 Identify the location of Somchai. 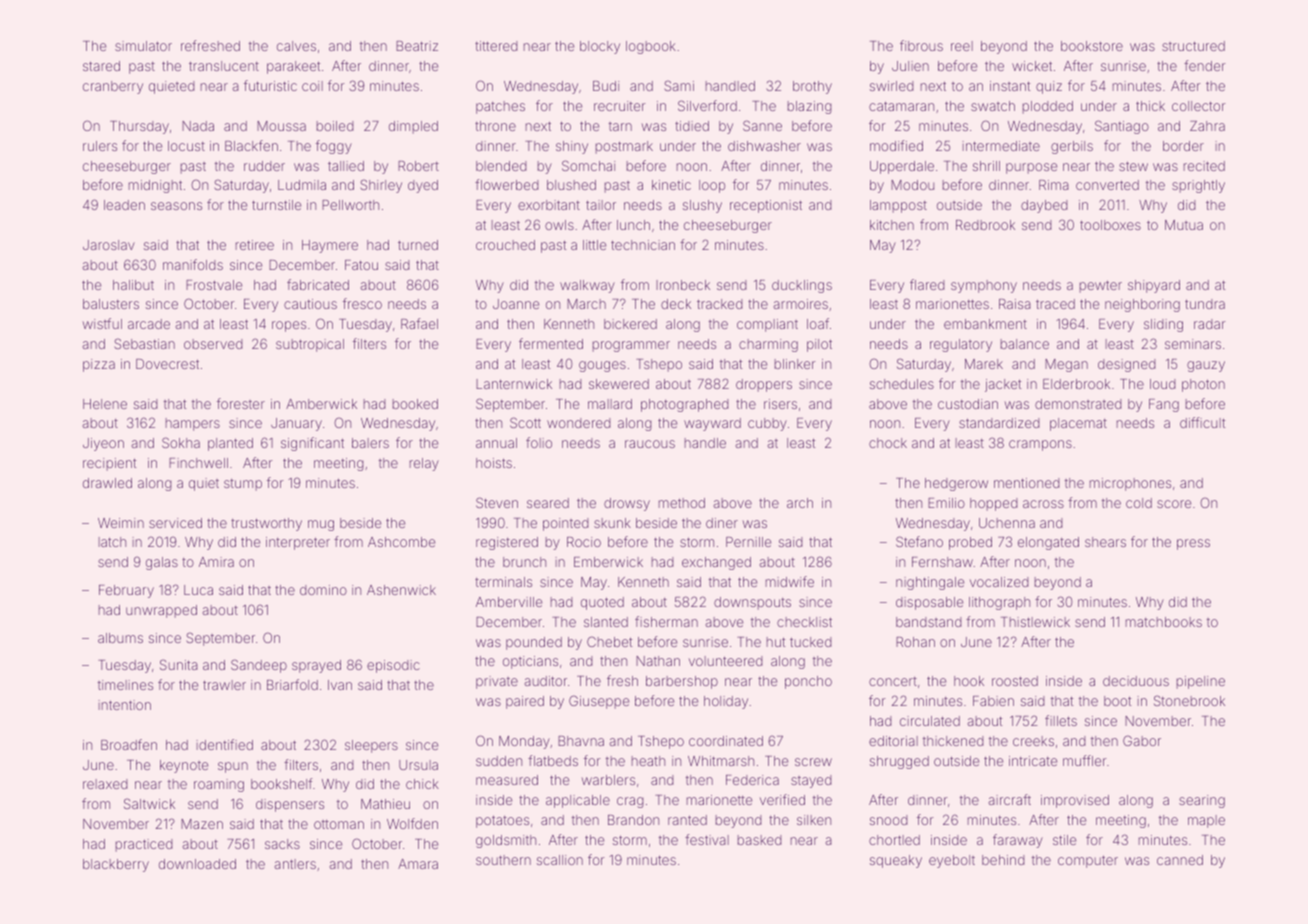
(588, 165).
